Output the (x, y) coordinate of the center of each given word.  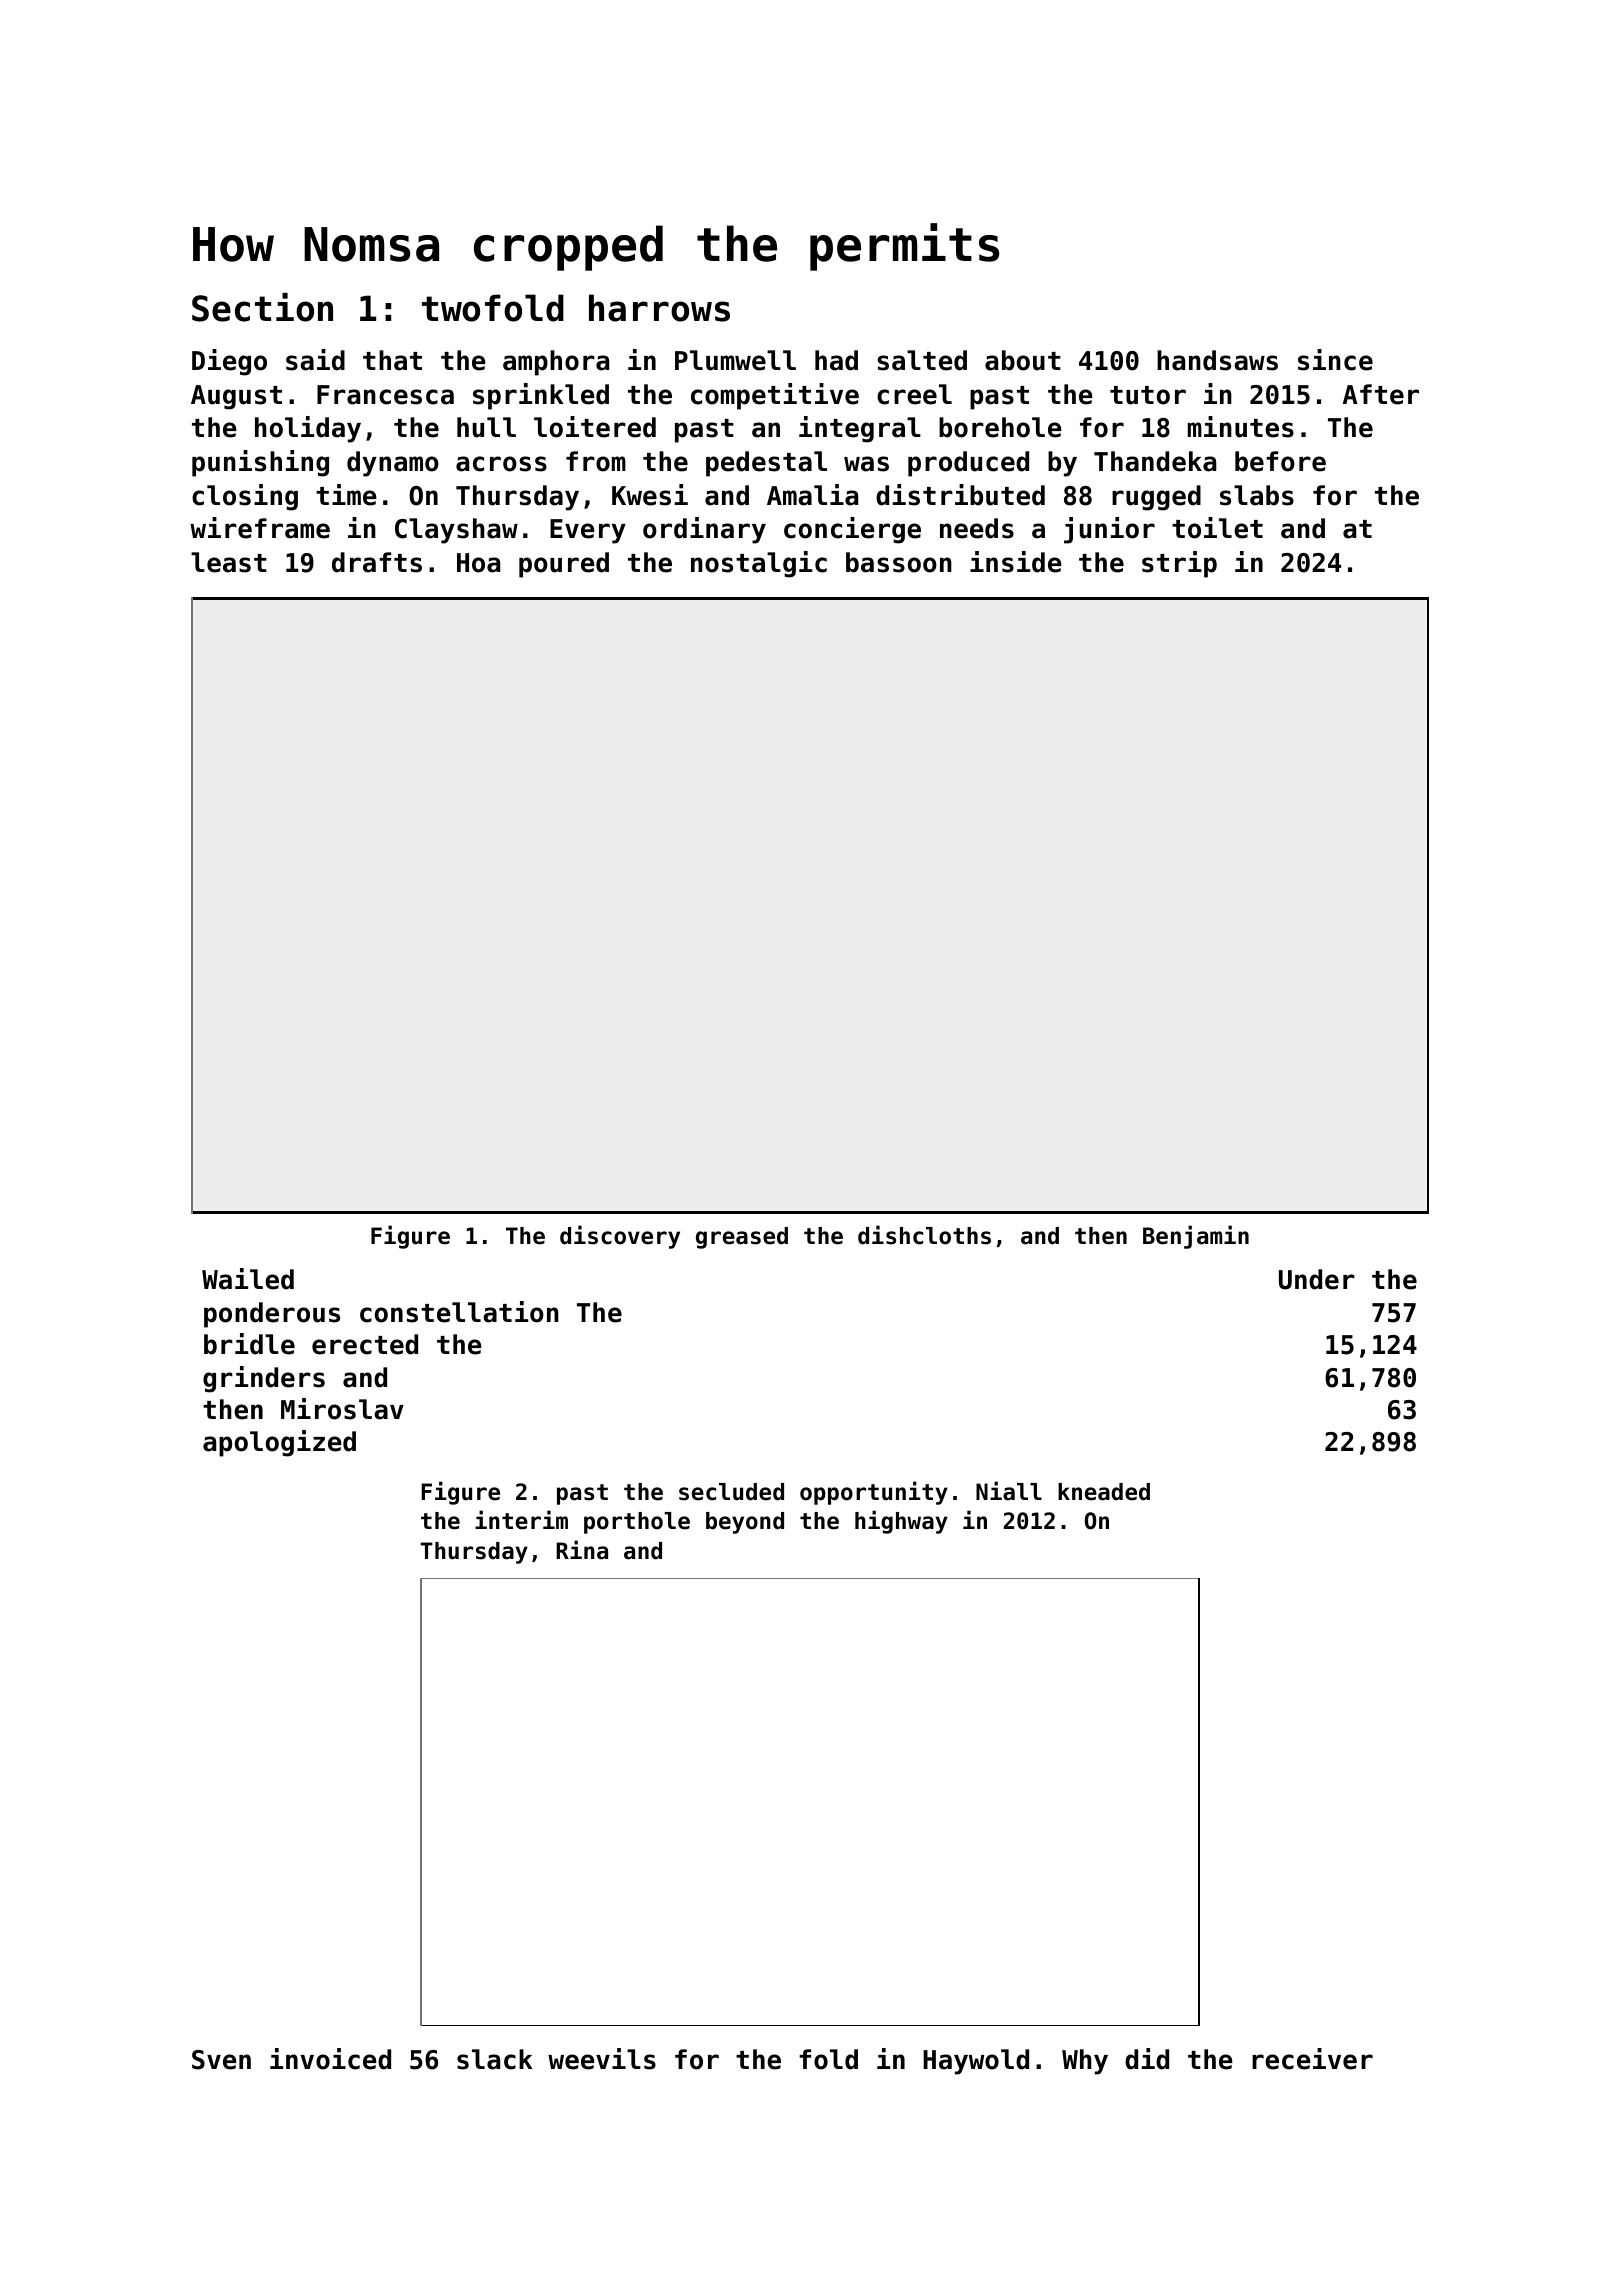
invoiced (330, 2059)
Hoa (478, 563)
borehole (1000, 427)
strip (1179, 564)
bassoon (899, 562)
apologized (279, 1443)
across (501, 464)
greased (742, 1238)
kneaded (1104, 1492)
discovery (620, 1237)
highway (901, 1522)
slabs (1257, 495)
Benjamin (1196, 1237)
